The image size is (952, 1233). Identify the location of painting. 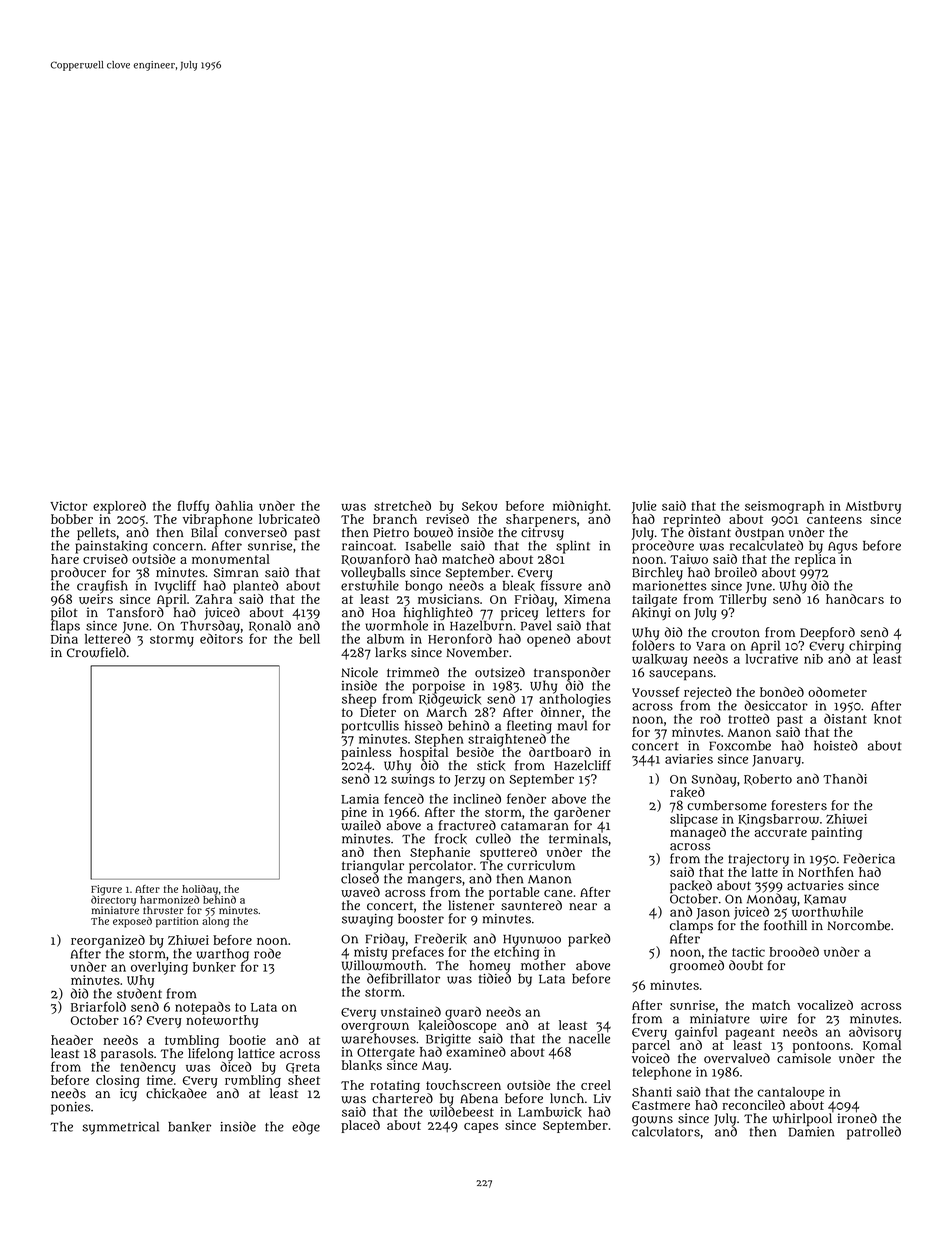
(836, 833).
